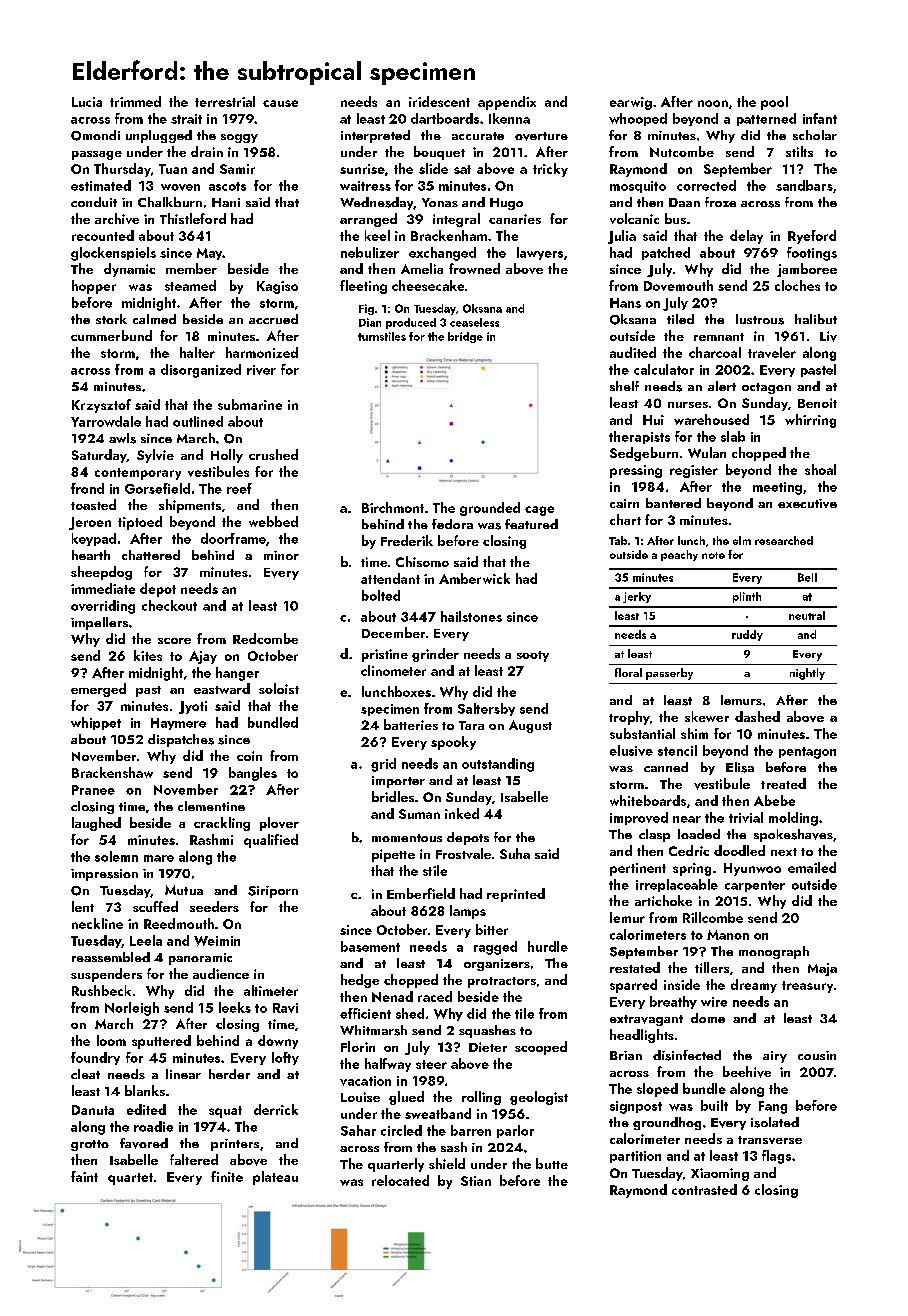  I want to click on Danuta, so click(93, 1110).
